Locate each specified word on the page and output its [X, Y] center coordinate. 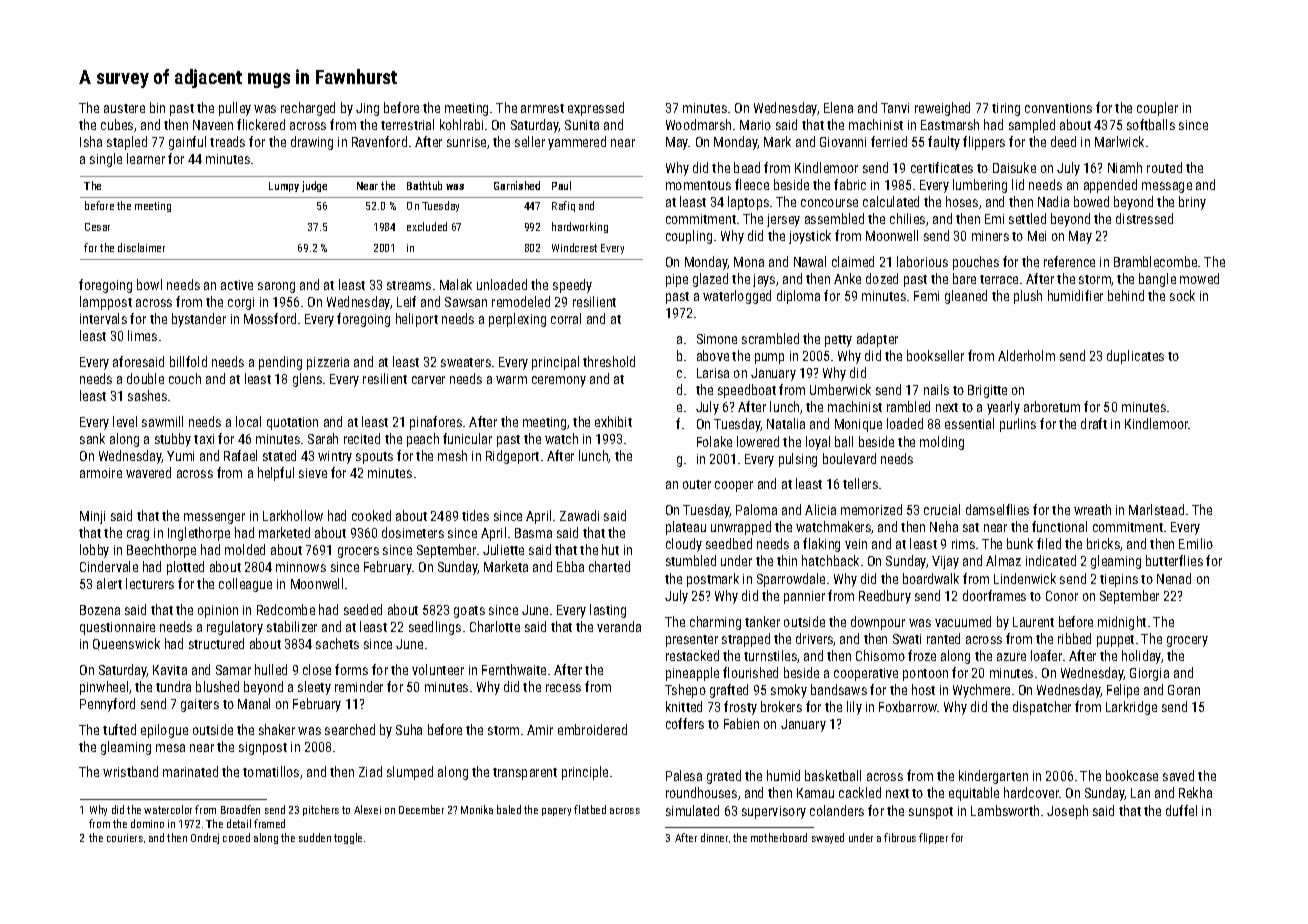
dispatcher [1042, 708]
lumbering [980, 186]
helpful [276, 474]
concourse [829, 203]
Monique [858, 425]
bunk [1020, 543]
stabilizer [292, 626]
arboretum [1052, 406]
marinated [190, 771]
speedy [572, 286]
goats [469, 612]
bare [964, 278]
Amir [540, 730]
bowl [149, 284]
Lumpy [284, 187]
